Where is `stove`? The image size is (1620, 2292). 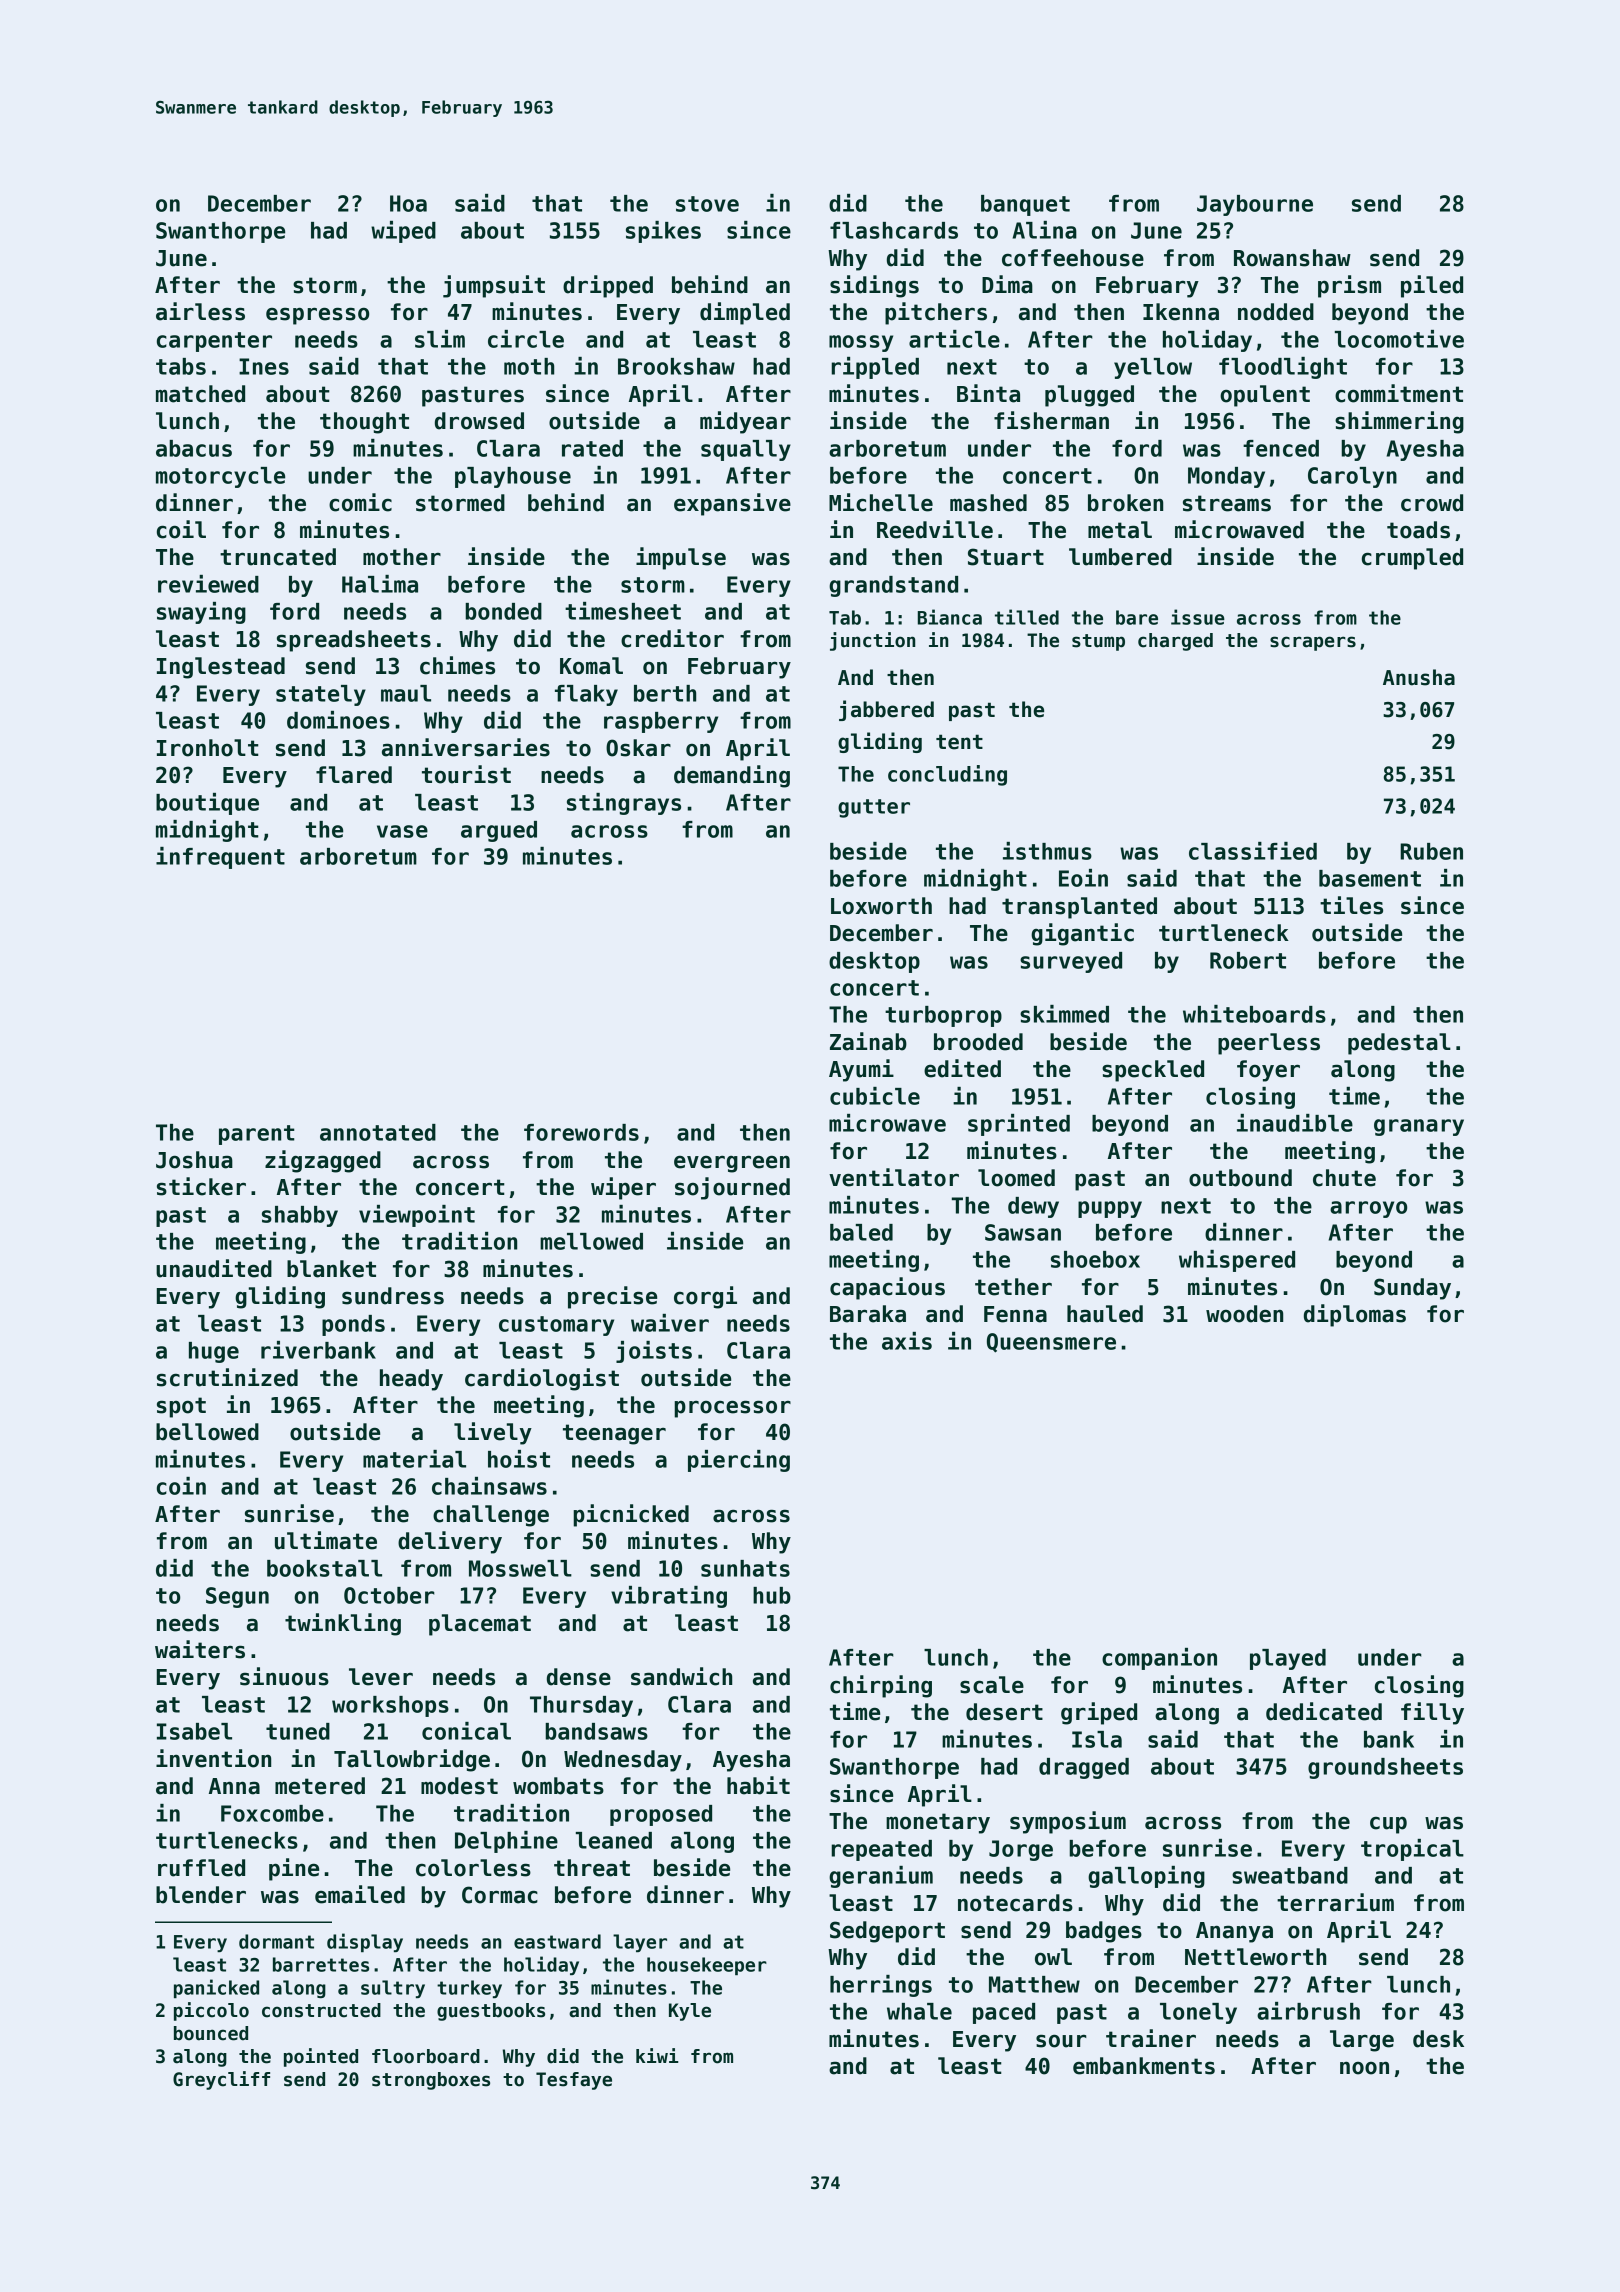
stove is located at coordinates (707, 204).
